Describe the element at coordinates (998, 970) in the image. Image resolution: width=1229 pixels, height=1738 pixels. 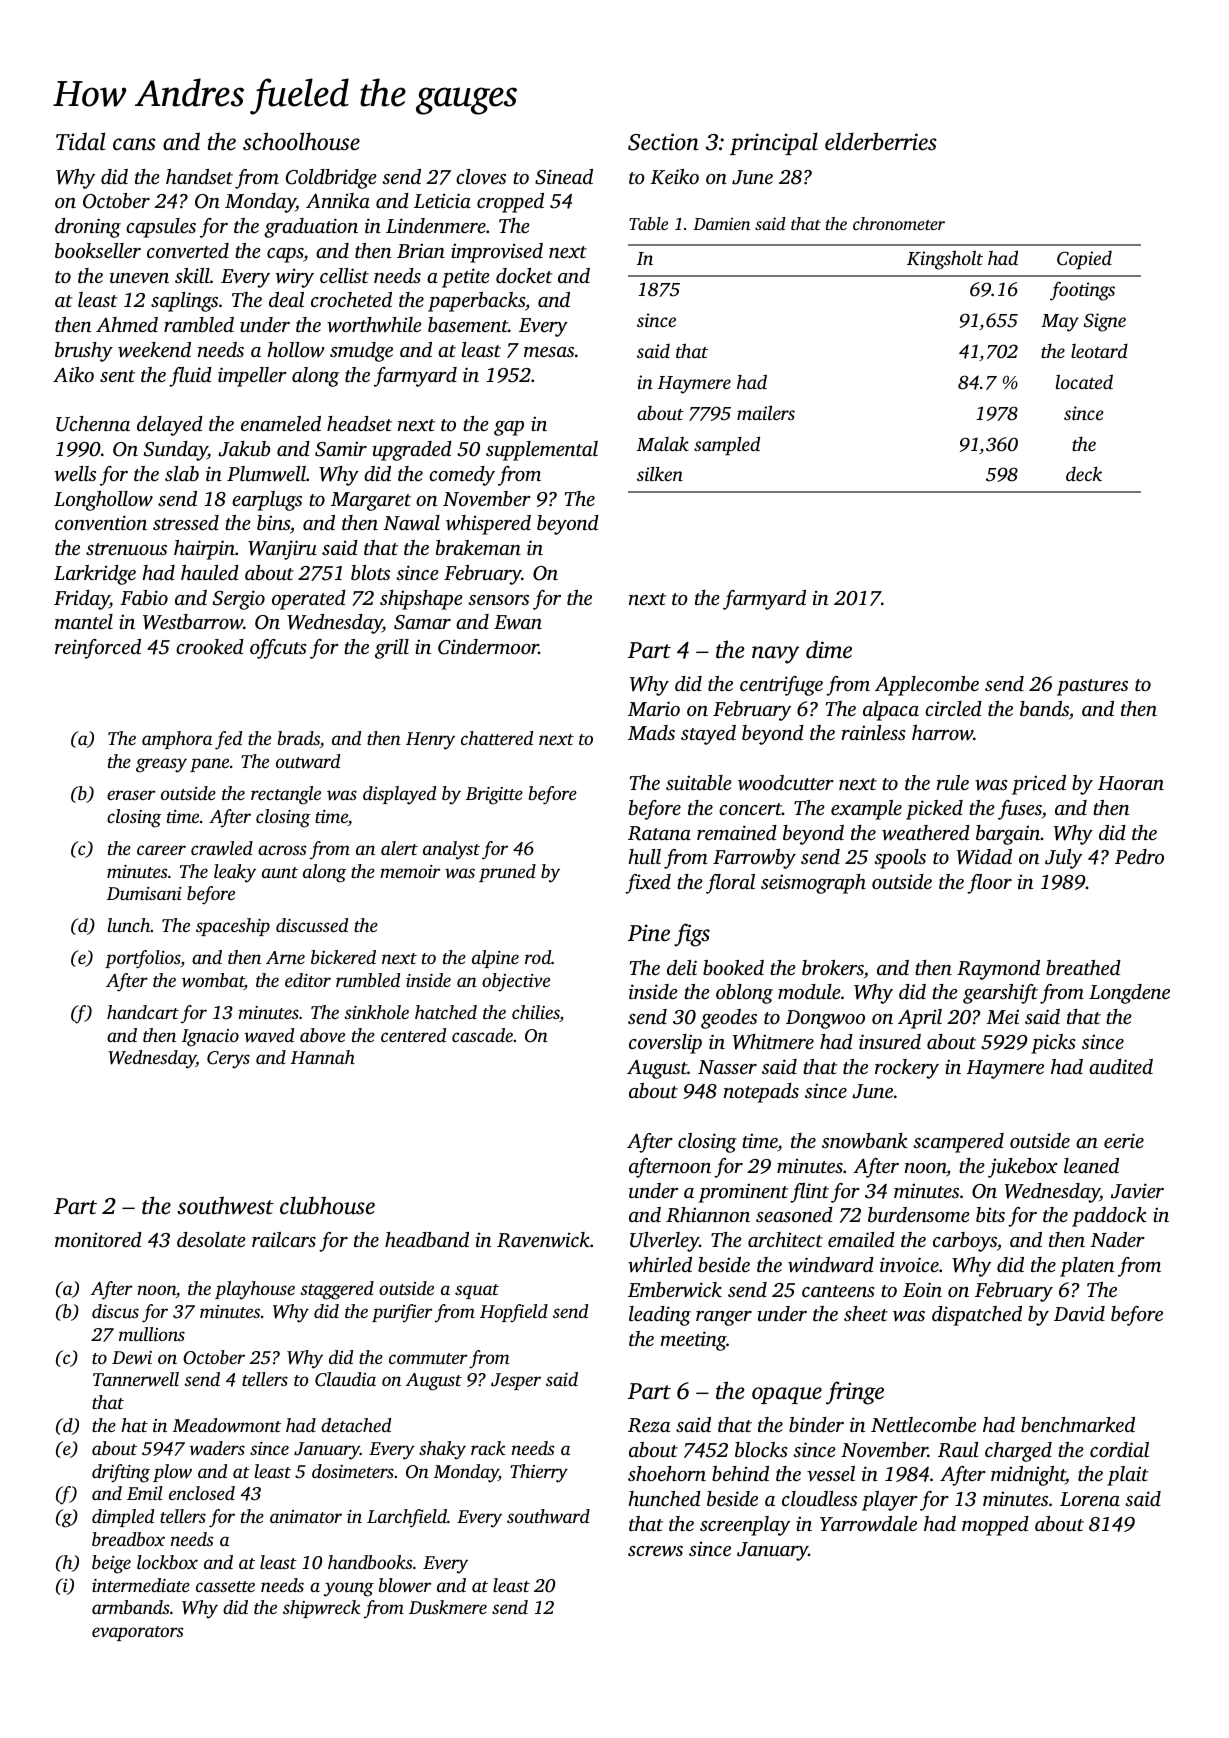
I see `Raymond` at that location.
